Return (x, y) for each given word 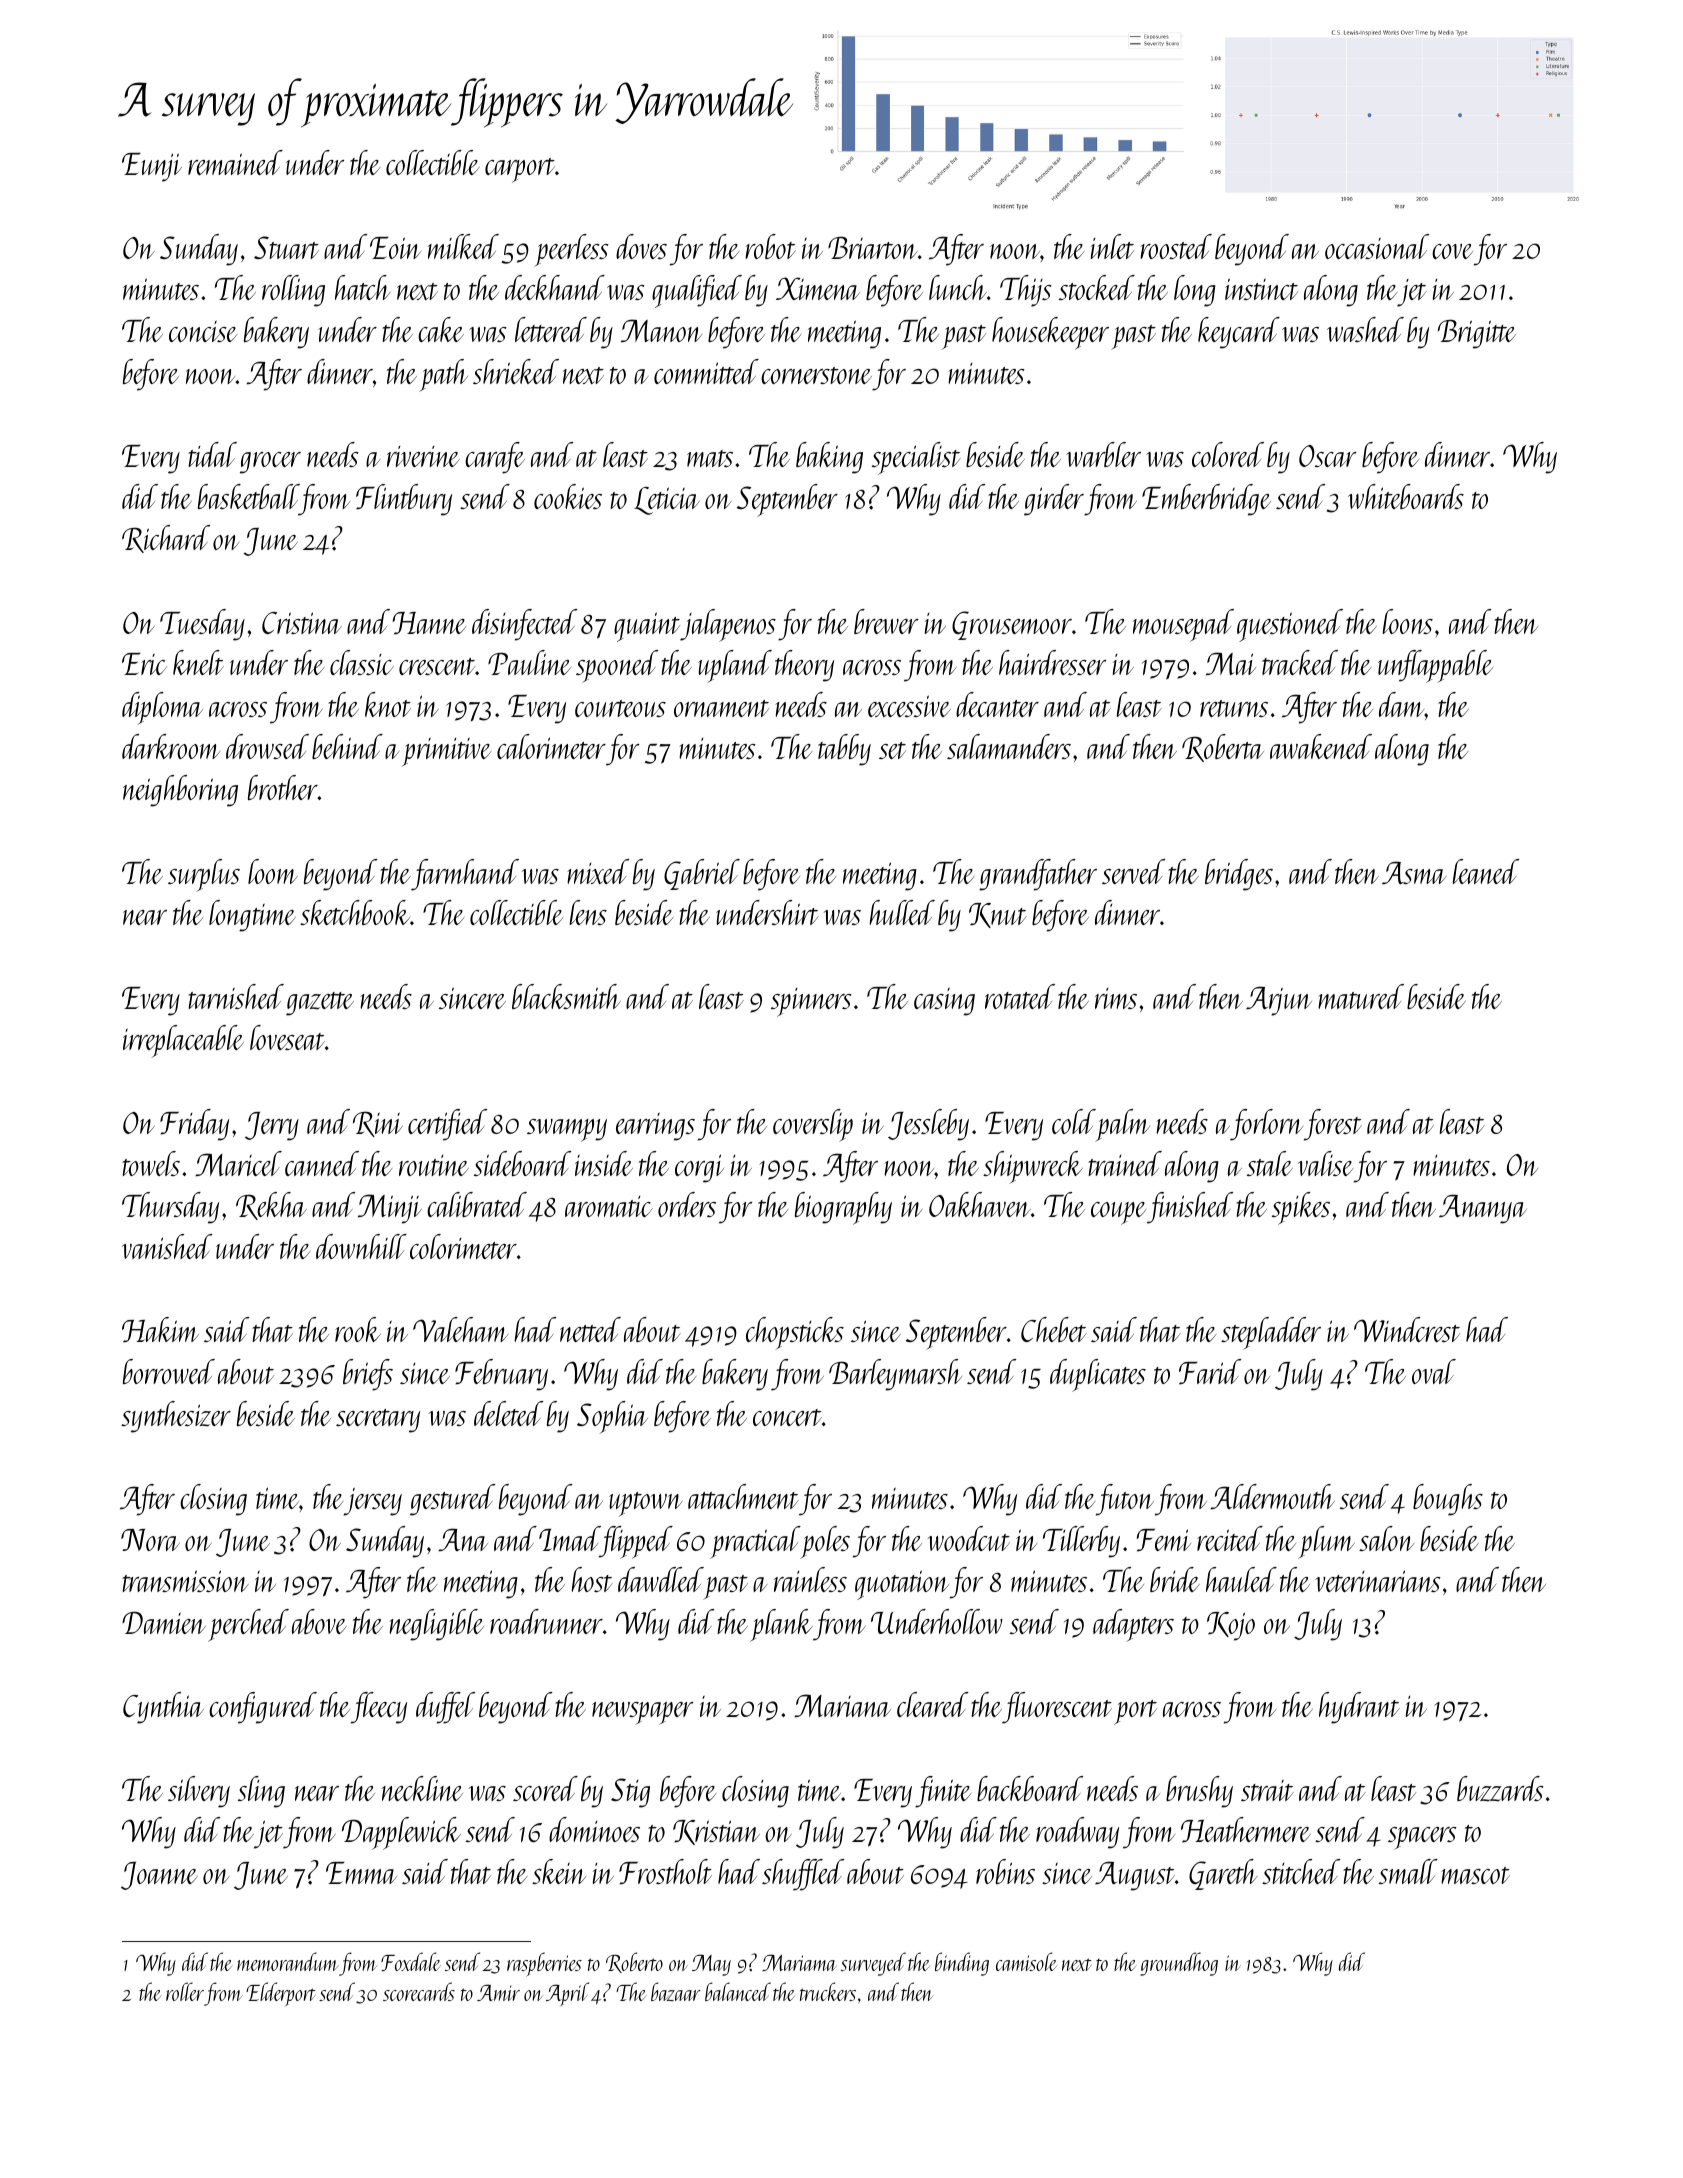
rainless (810, 1579)
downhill (361, 1246)
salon (1386, 1538)
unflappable (1435, 666)
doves (641, 246)
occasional (1377, 246)
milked (463, 246)
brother (283, 787)
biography (843, 1208)
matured (1361, 996)
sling (261, 1792)
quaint (647, 627)
